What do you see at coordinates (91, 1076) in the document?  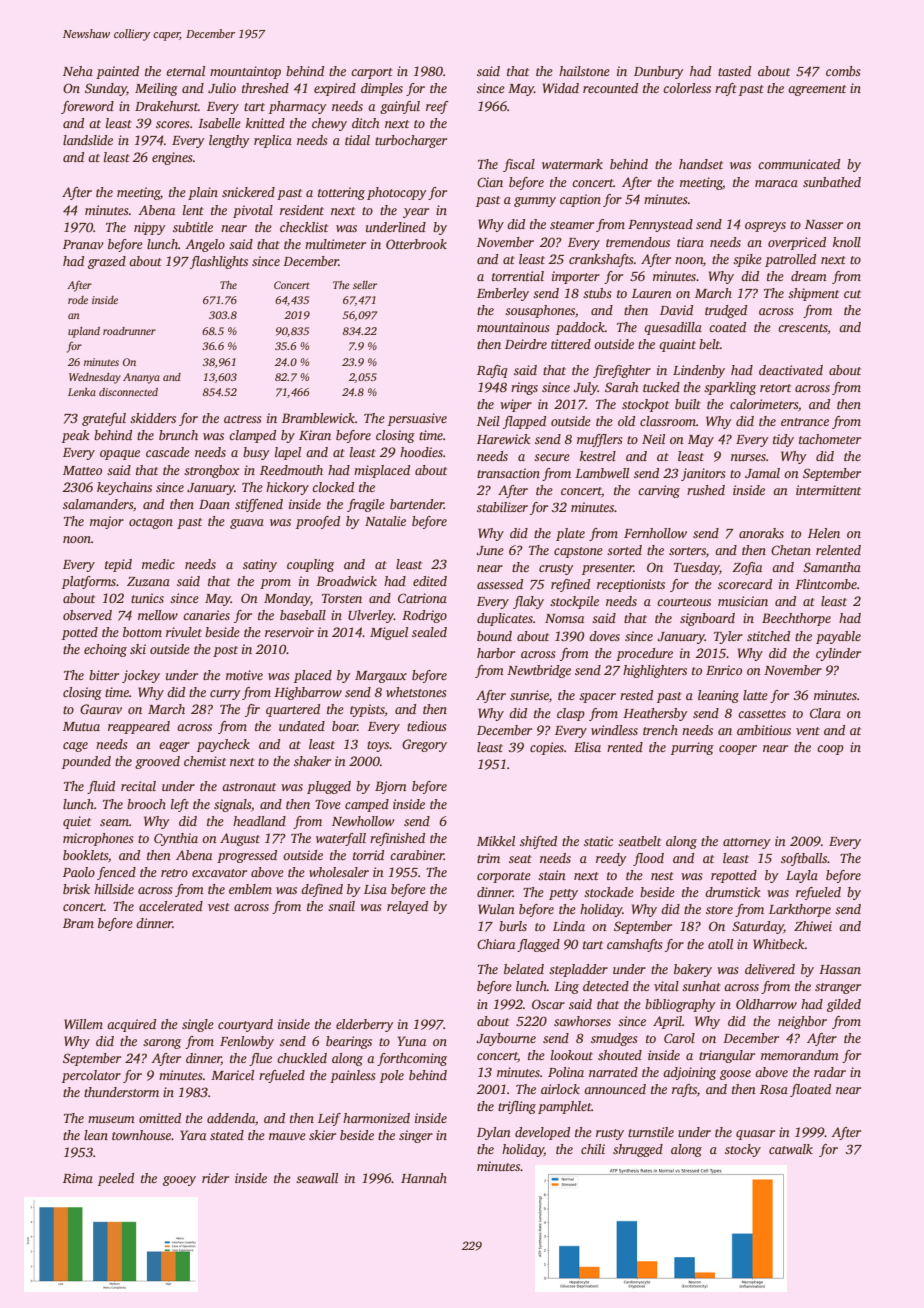 I see `percolator` at bounding box center [91, 1076].
